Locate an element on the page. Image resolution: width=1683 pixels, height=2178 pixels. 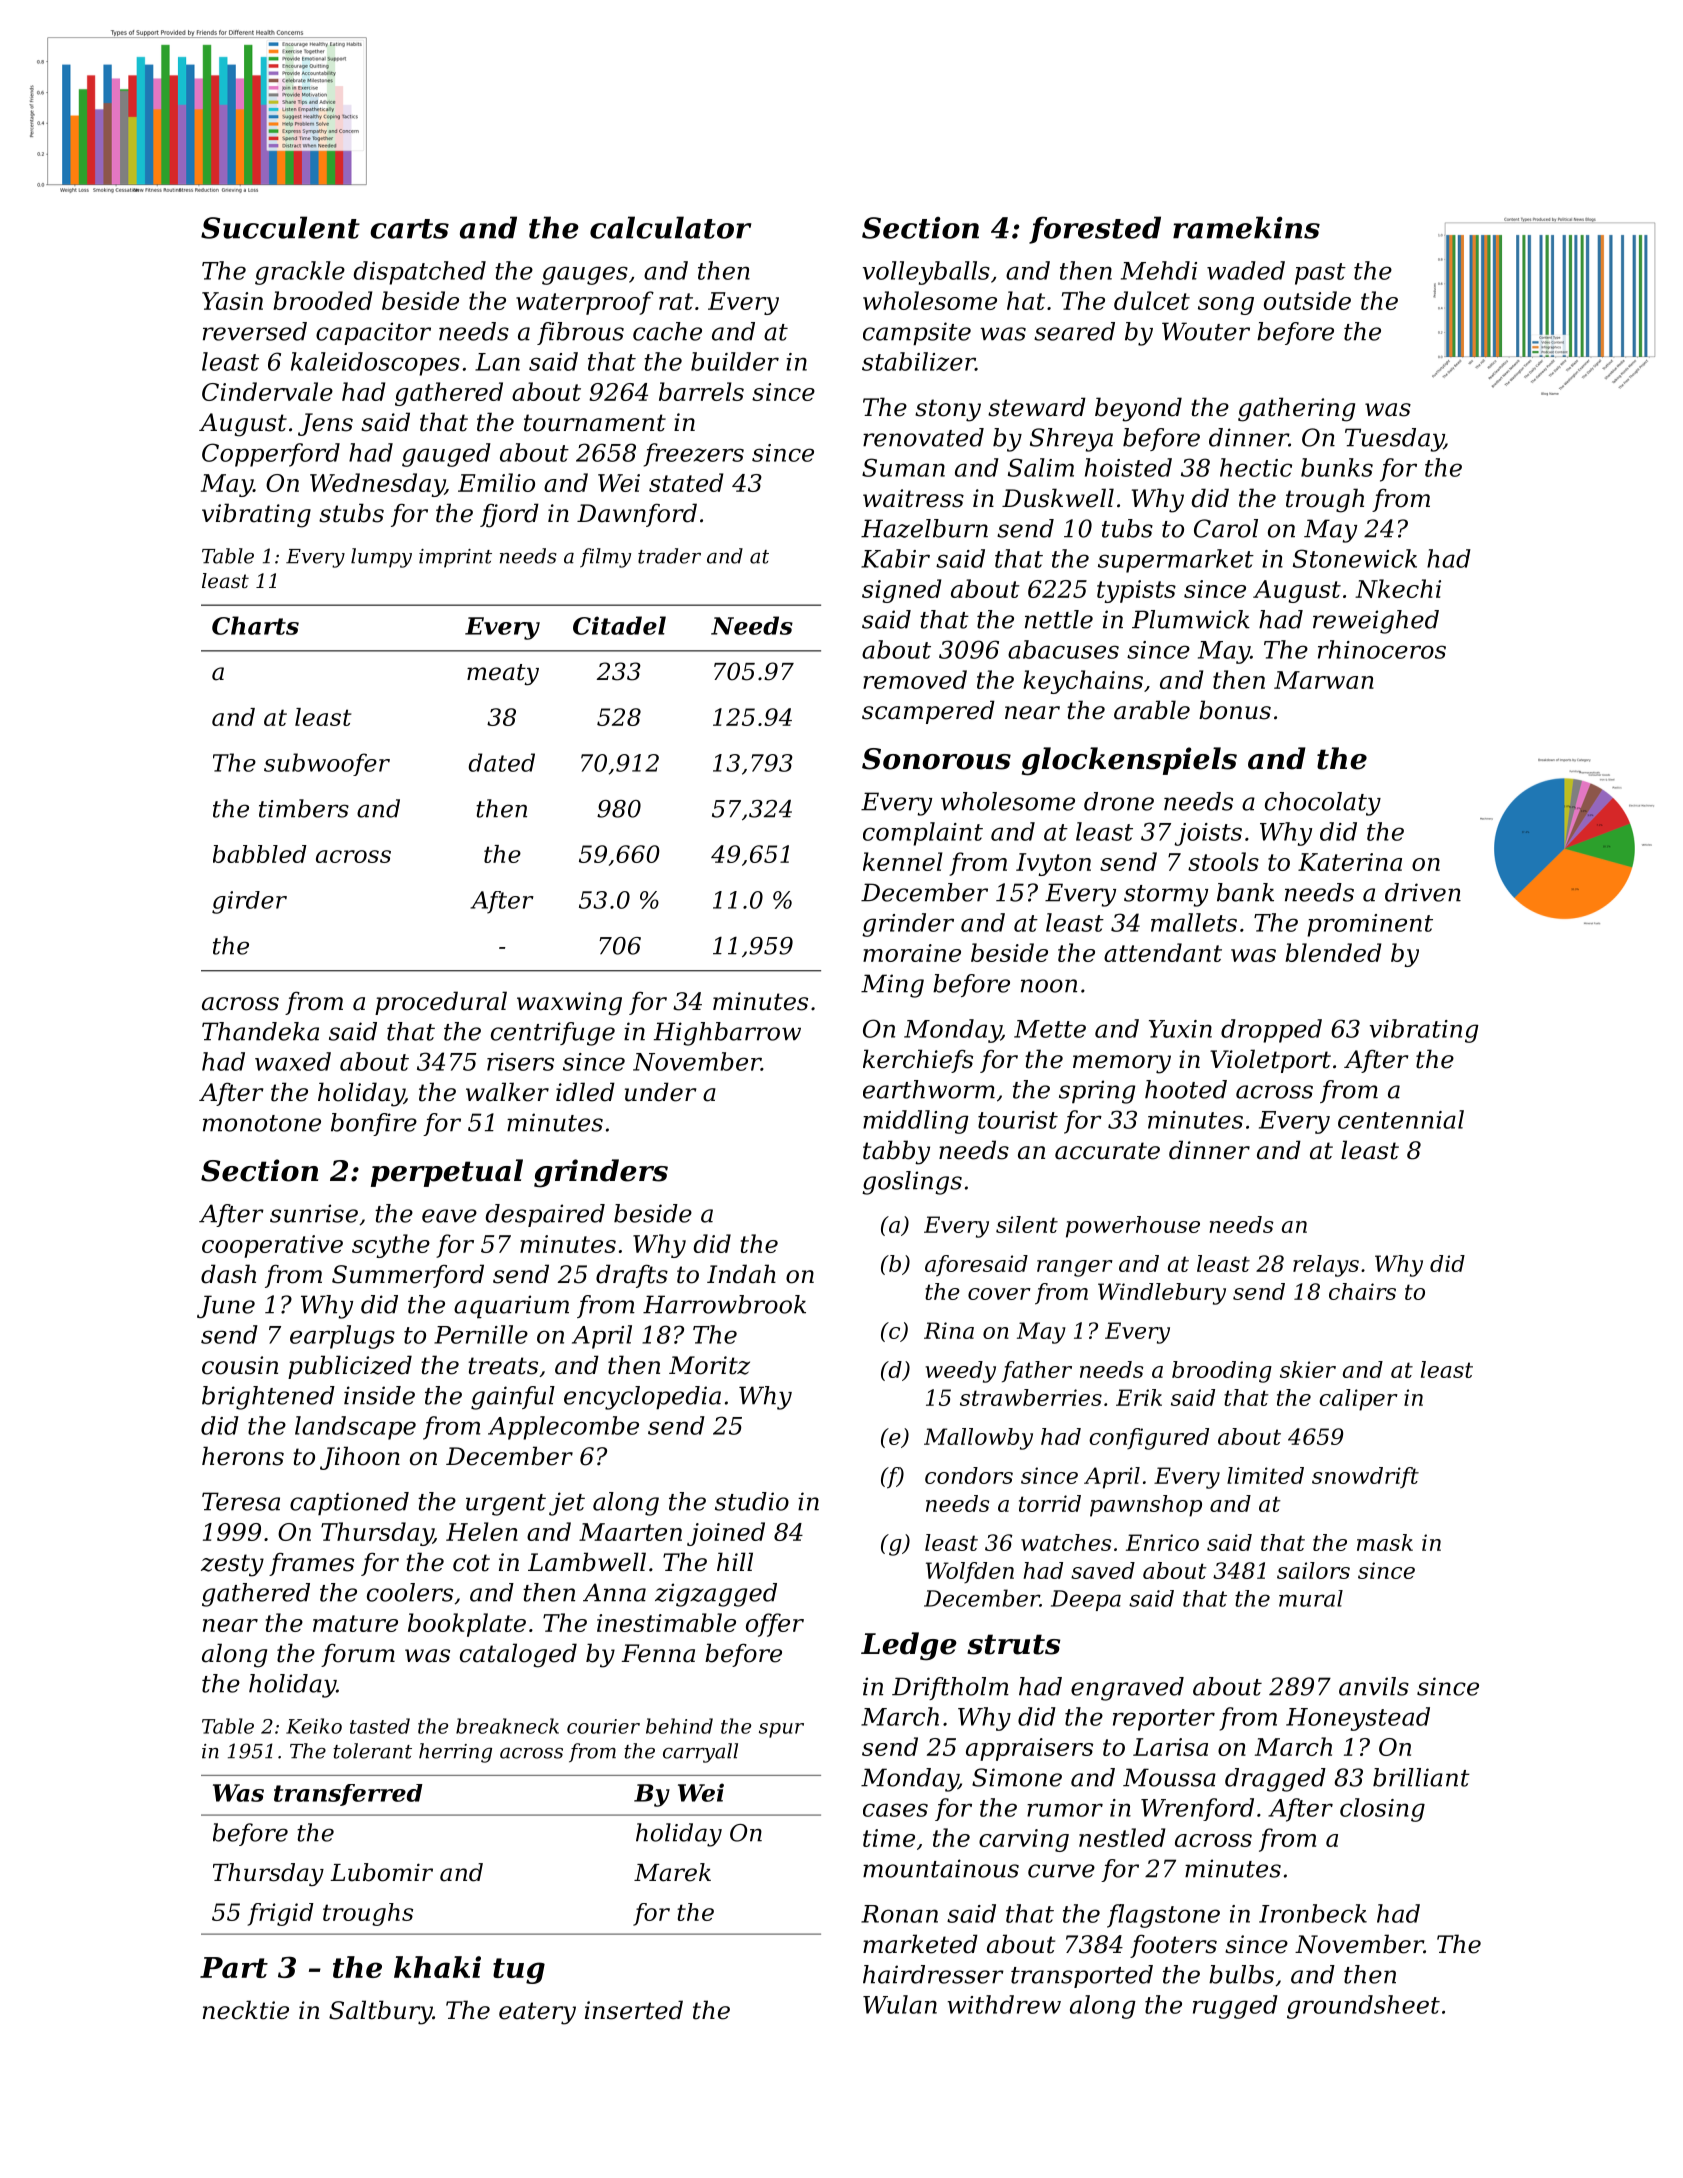
scythe is located at coordinates (391, 1246).
